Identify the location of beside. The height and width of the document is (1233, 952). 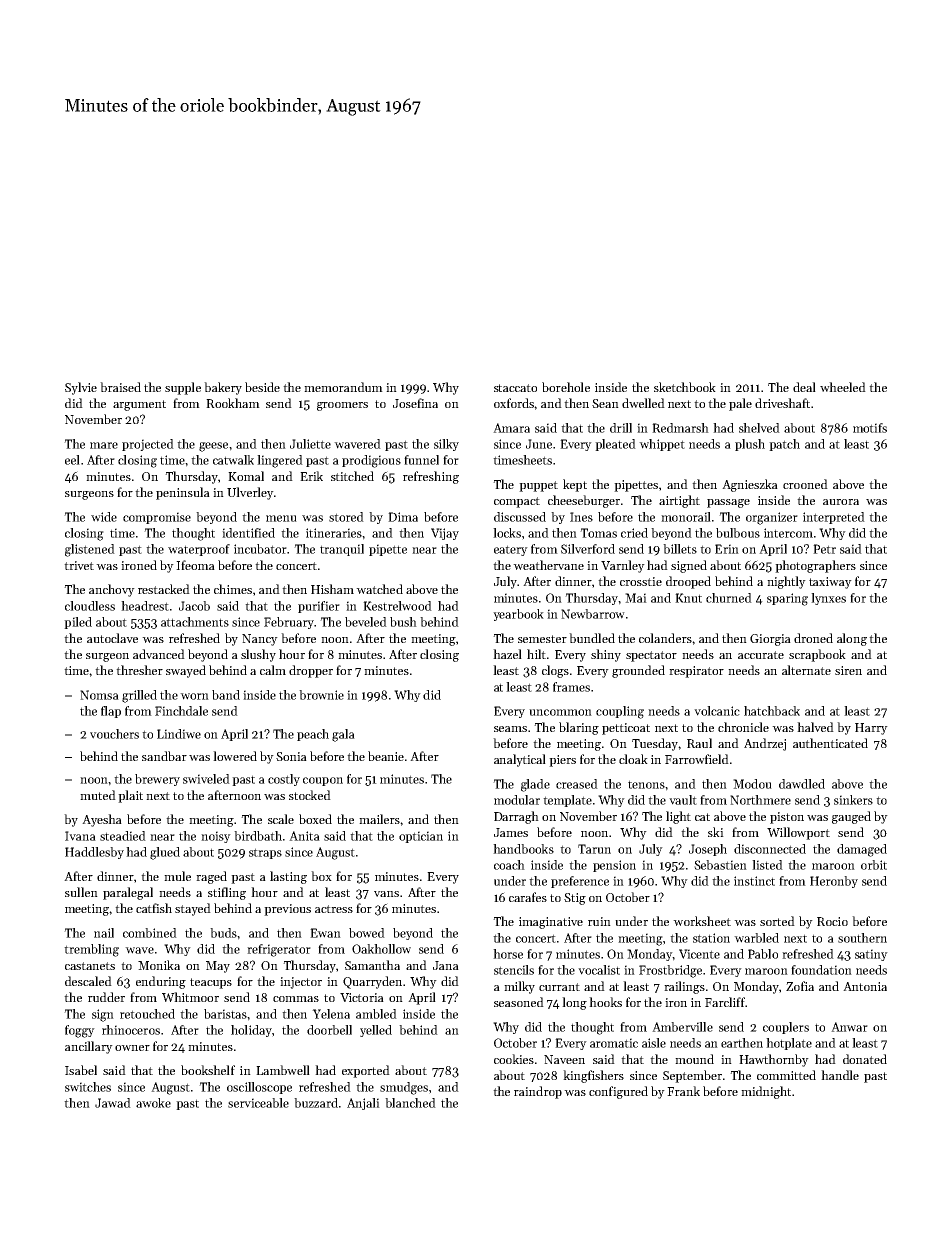
(262, 387).
